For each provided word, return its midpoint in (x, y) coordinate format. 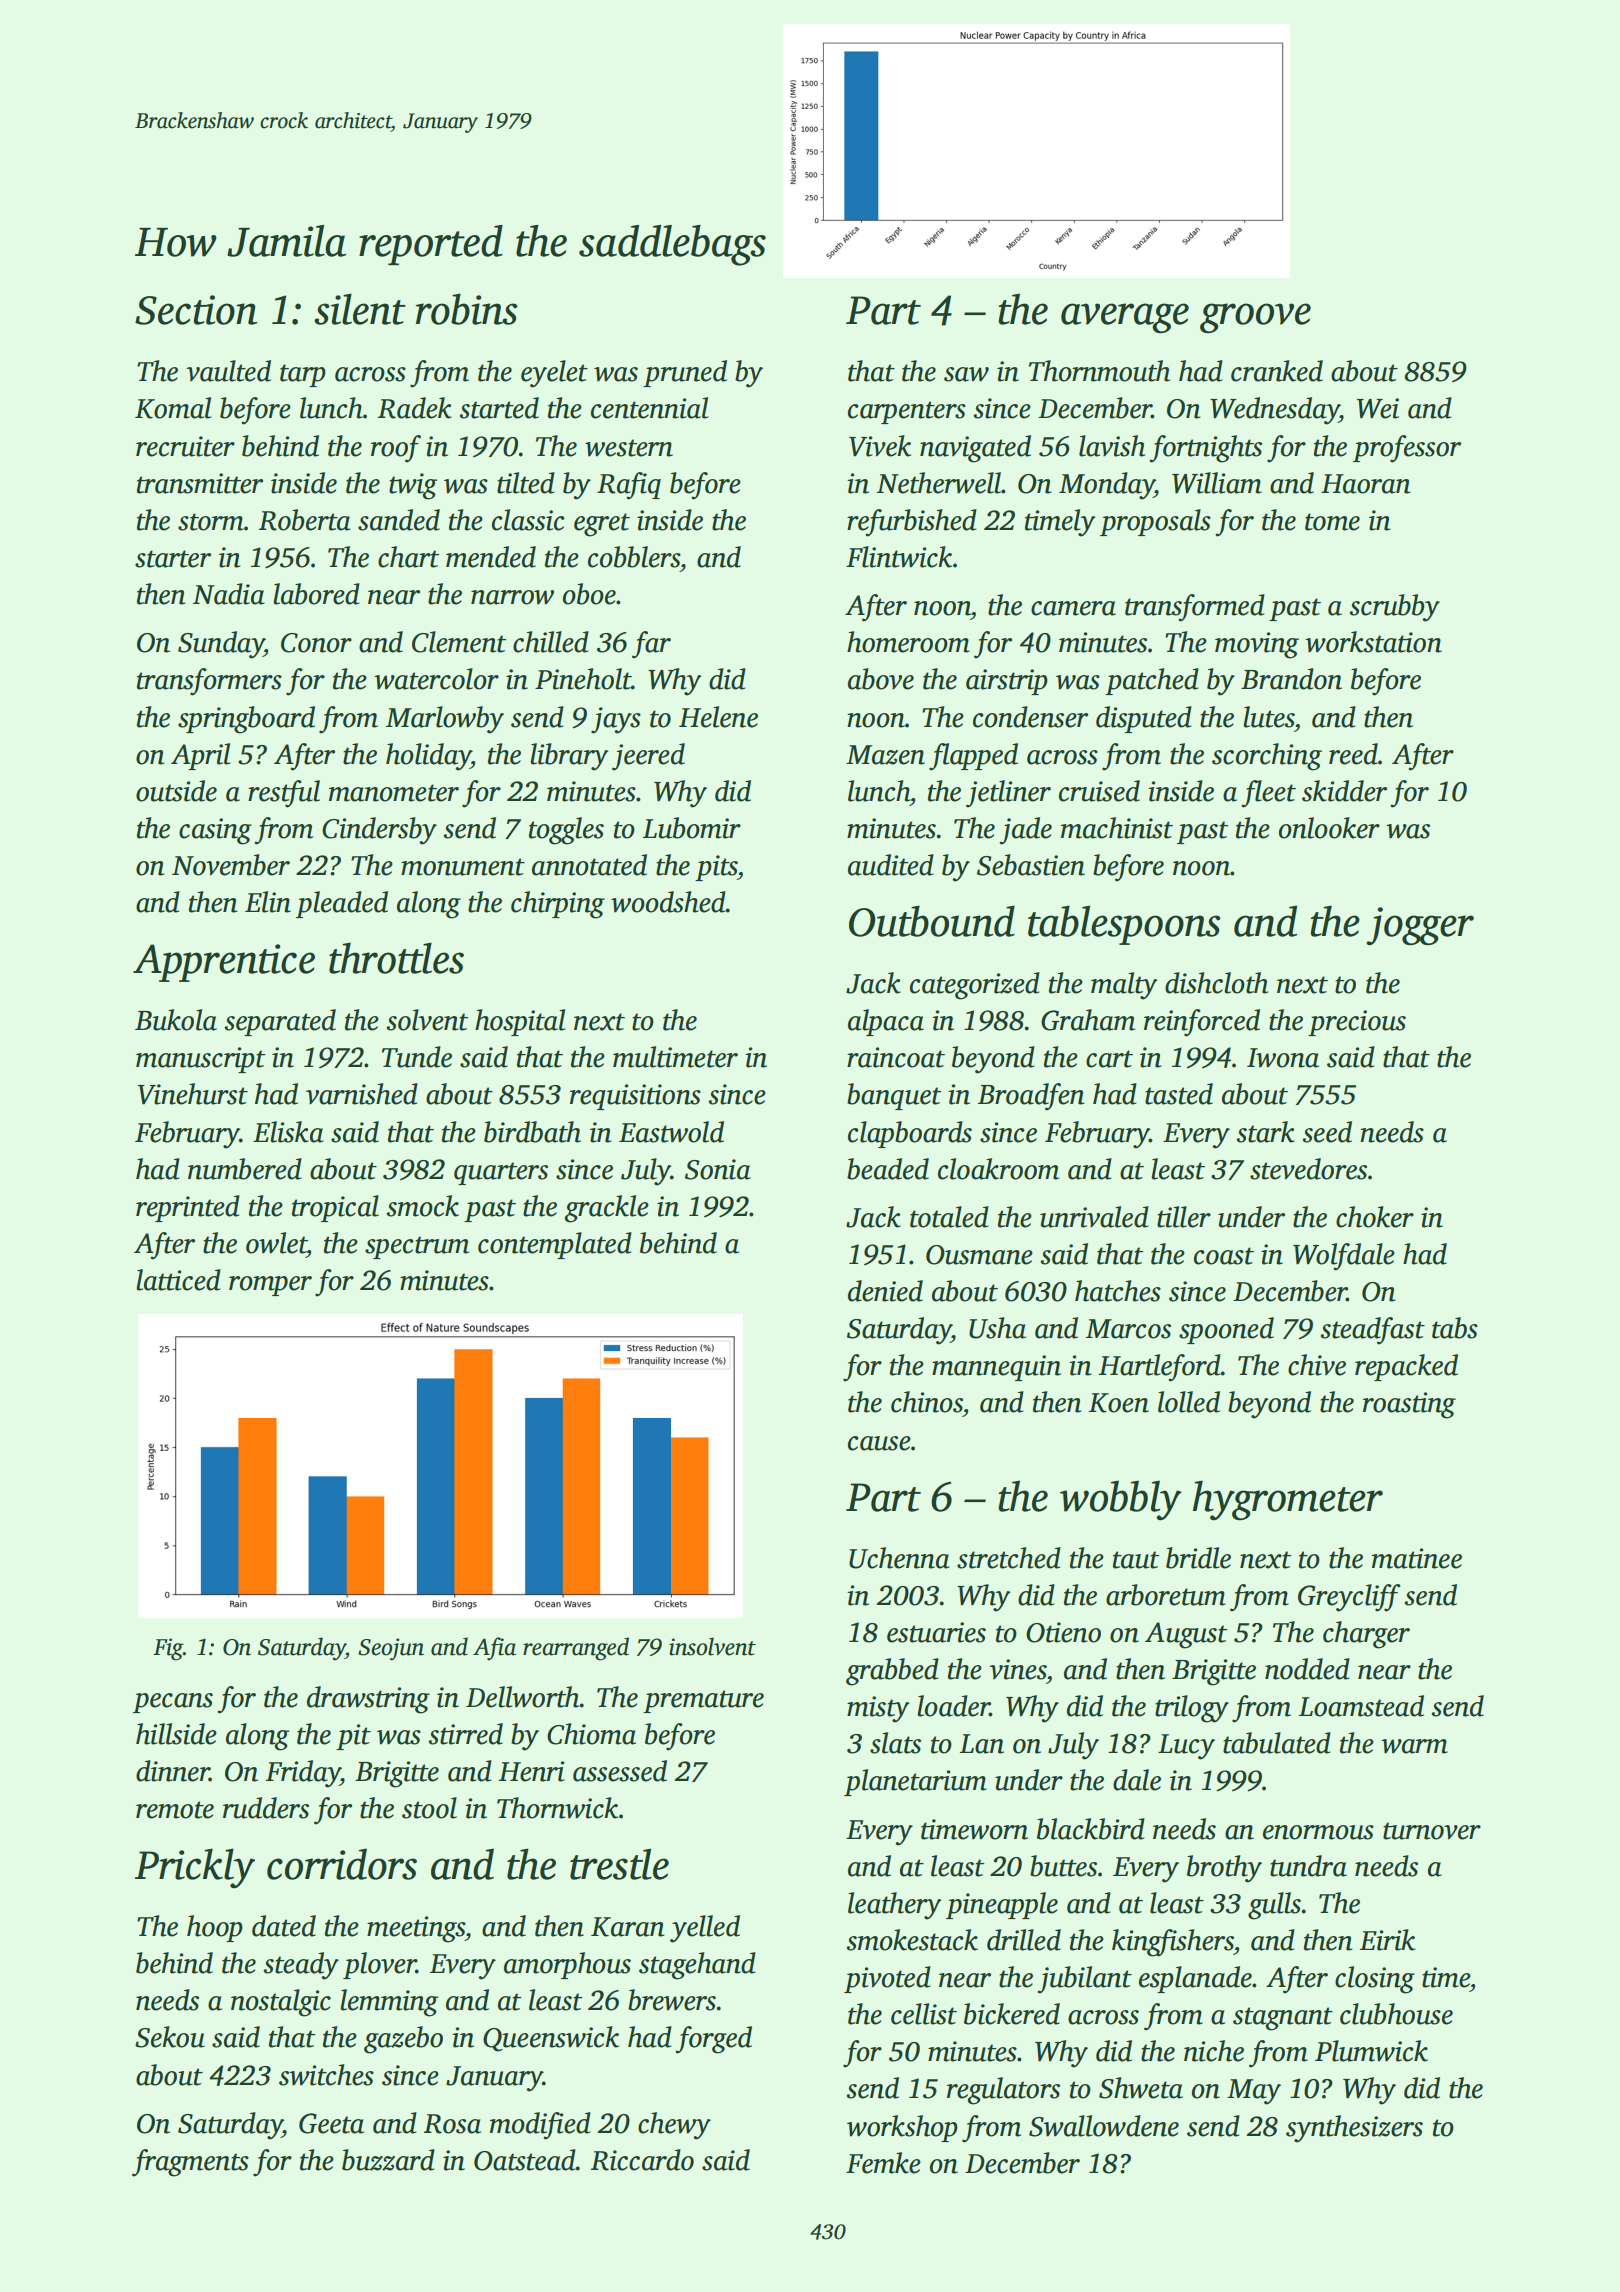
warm (1414, 1746)
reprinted (188, 1208)
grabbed (892, 1672)
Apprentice (224, 963)
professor (1407, 449)
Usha (997, 1328)
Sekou (170, 2037)
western (629, 448)
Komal (173, 408)
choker (1375, 1217)
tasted (1179, 1094)
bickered (1012, 2014)
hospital (520, 1022)
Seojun (391, 1649)
